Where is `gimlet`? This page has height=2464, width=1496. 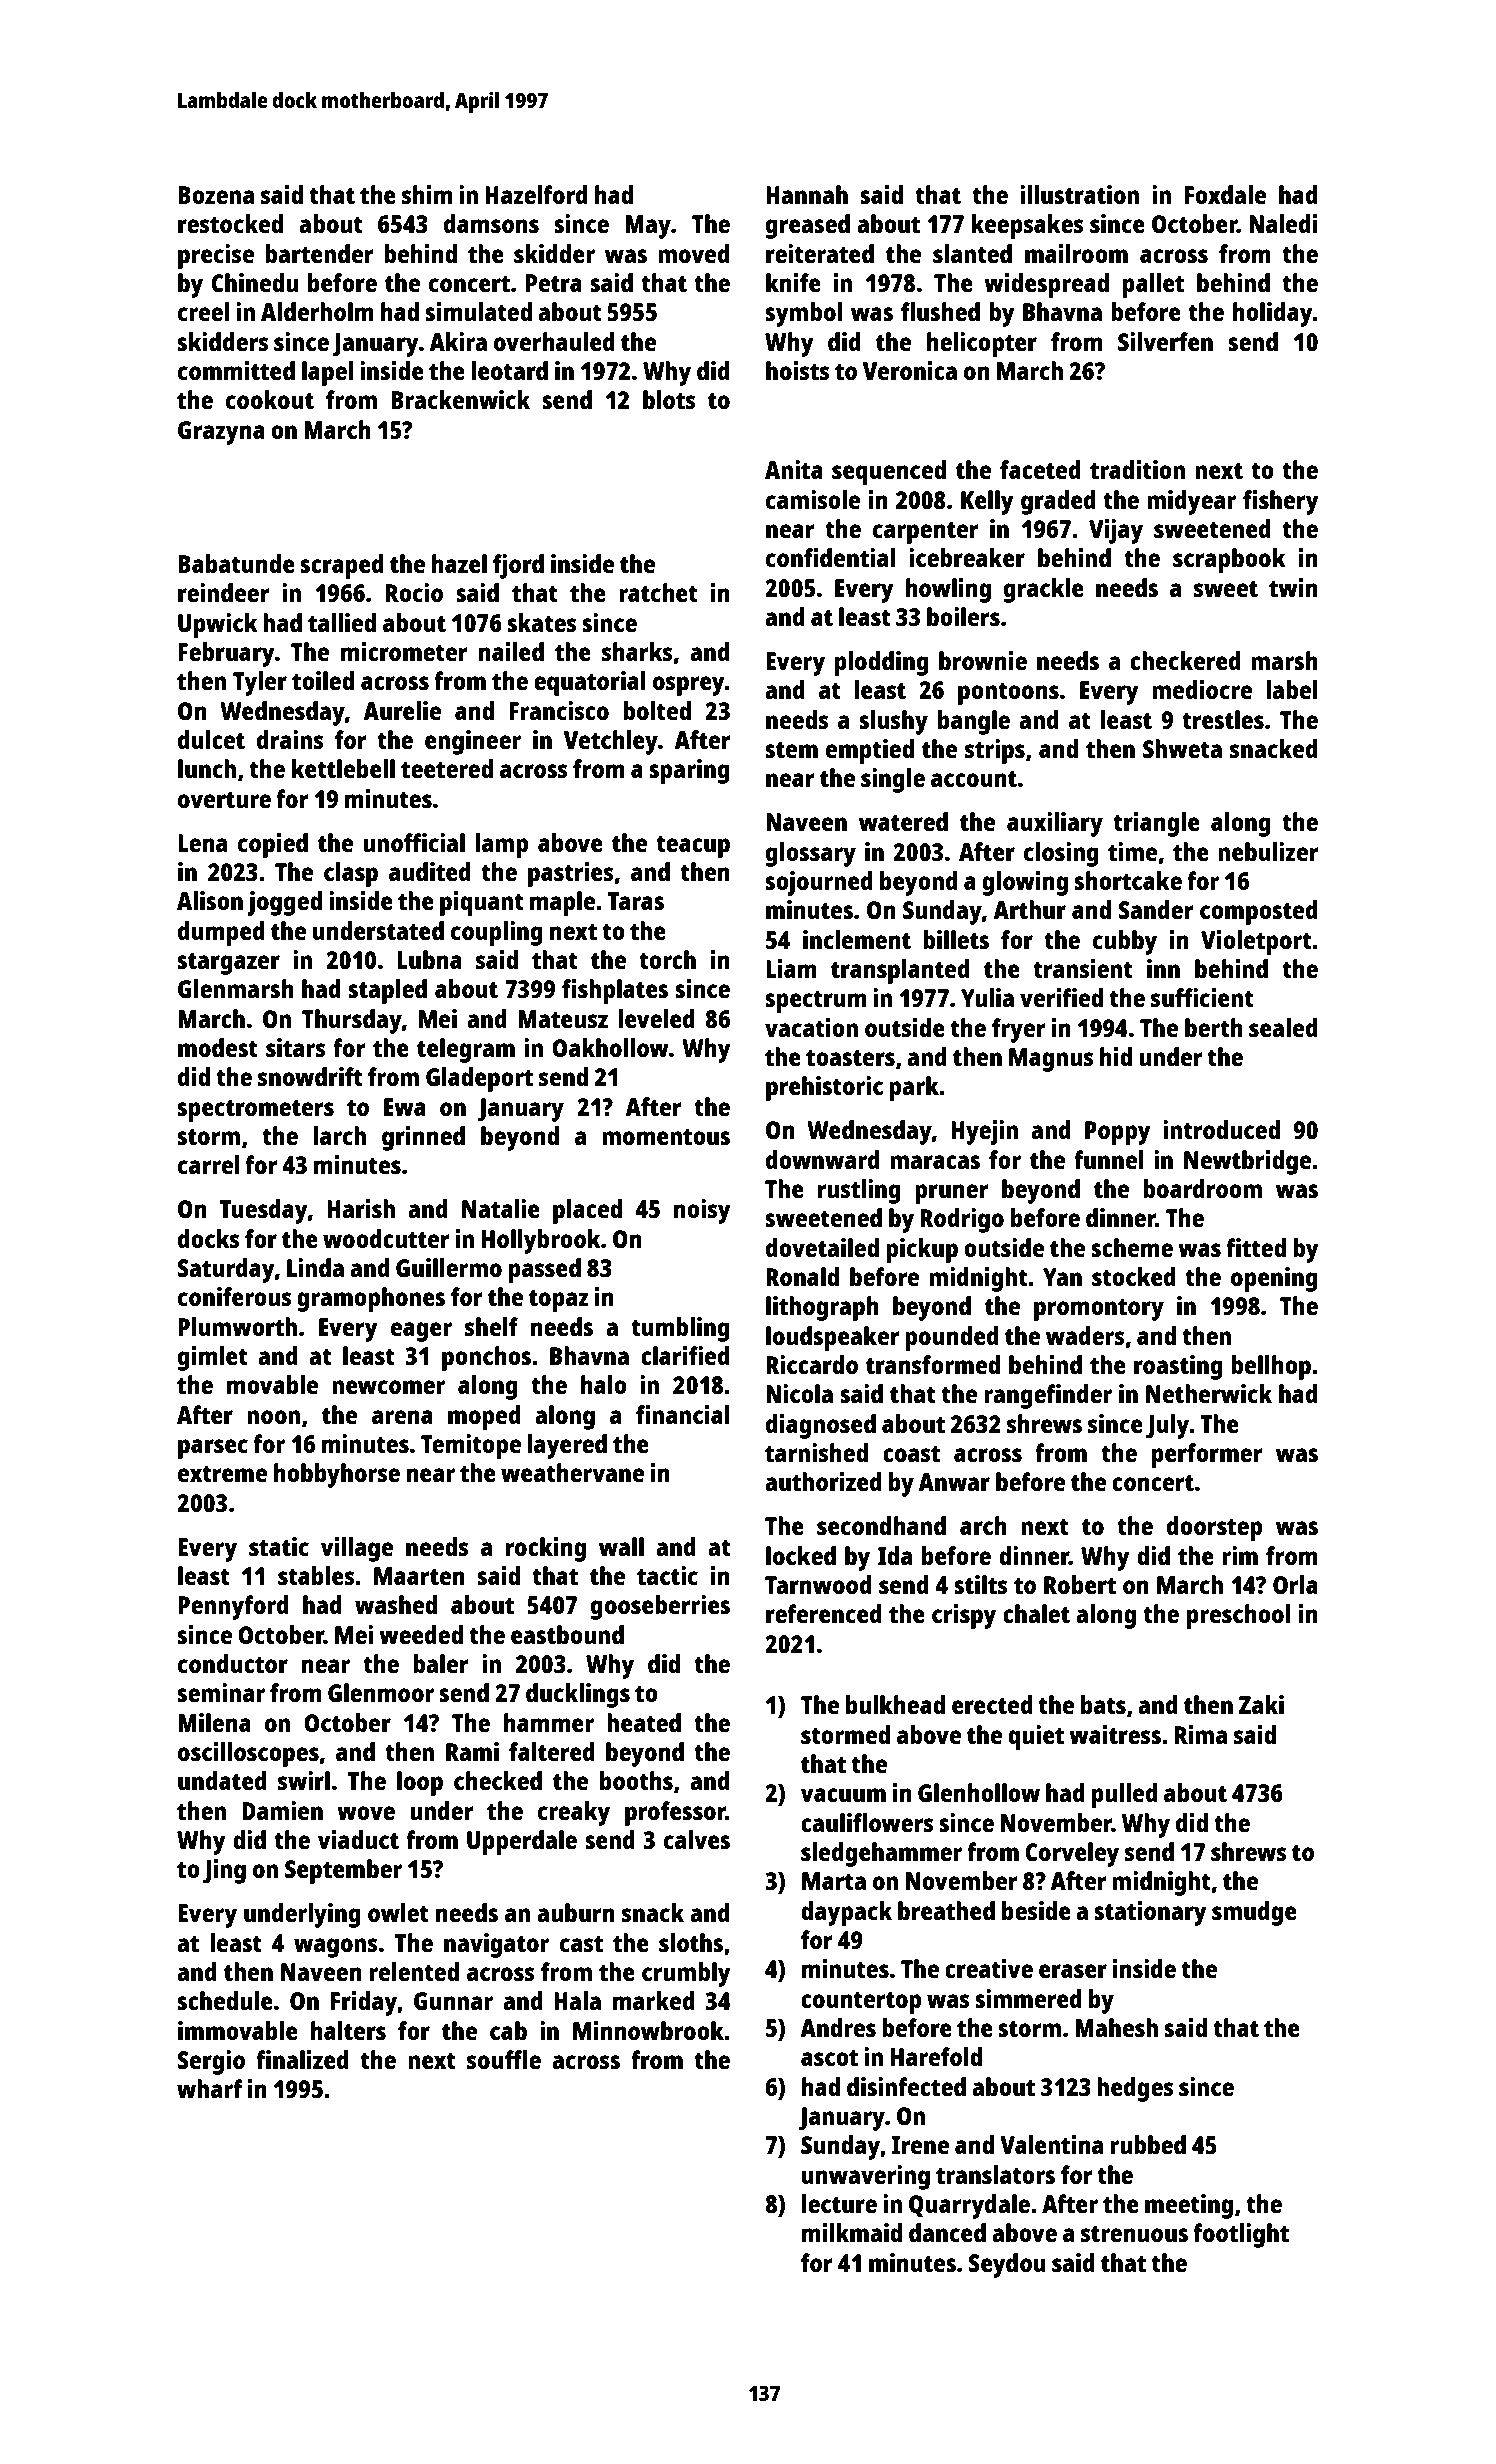
gimlet is located at coordinates (213, 1358).
